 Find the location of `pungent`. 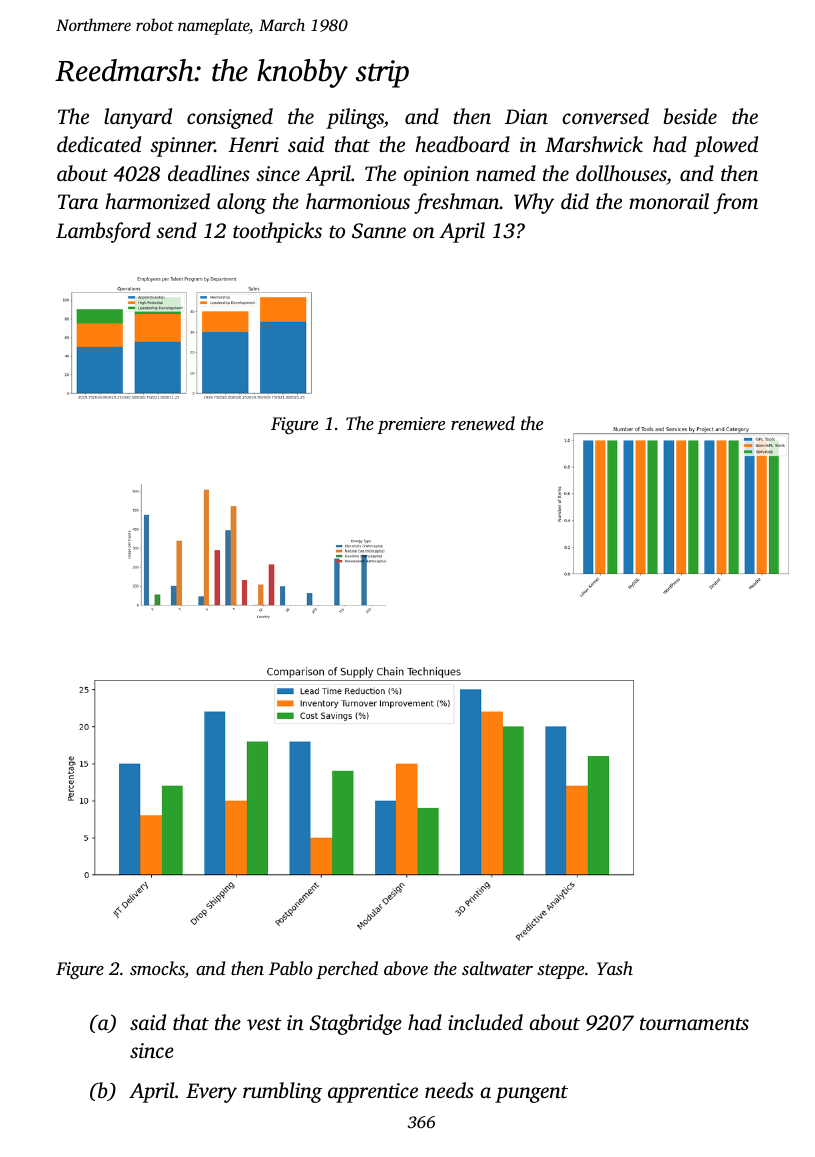

pungent is located at coordinates (531, 1094).
